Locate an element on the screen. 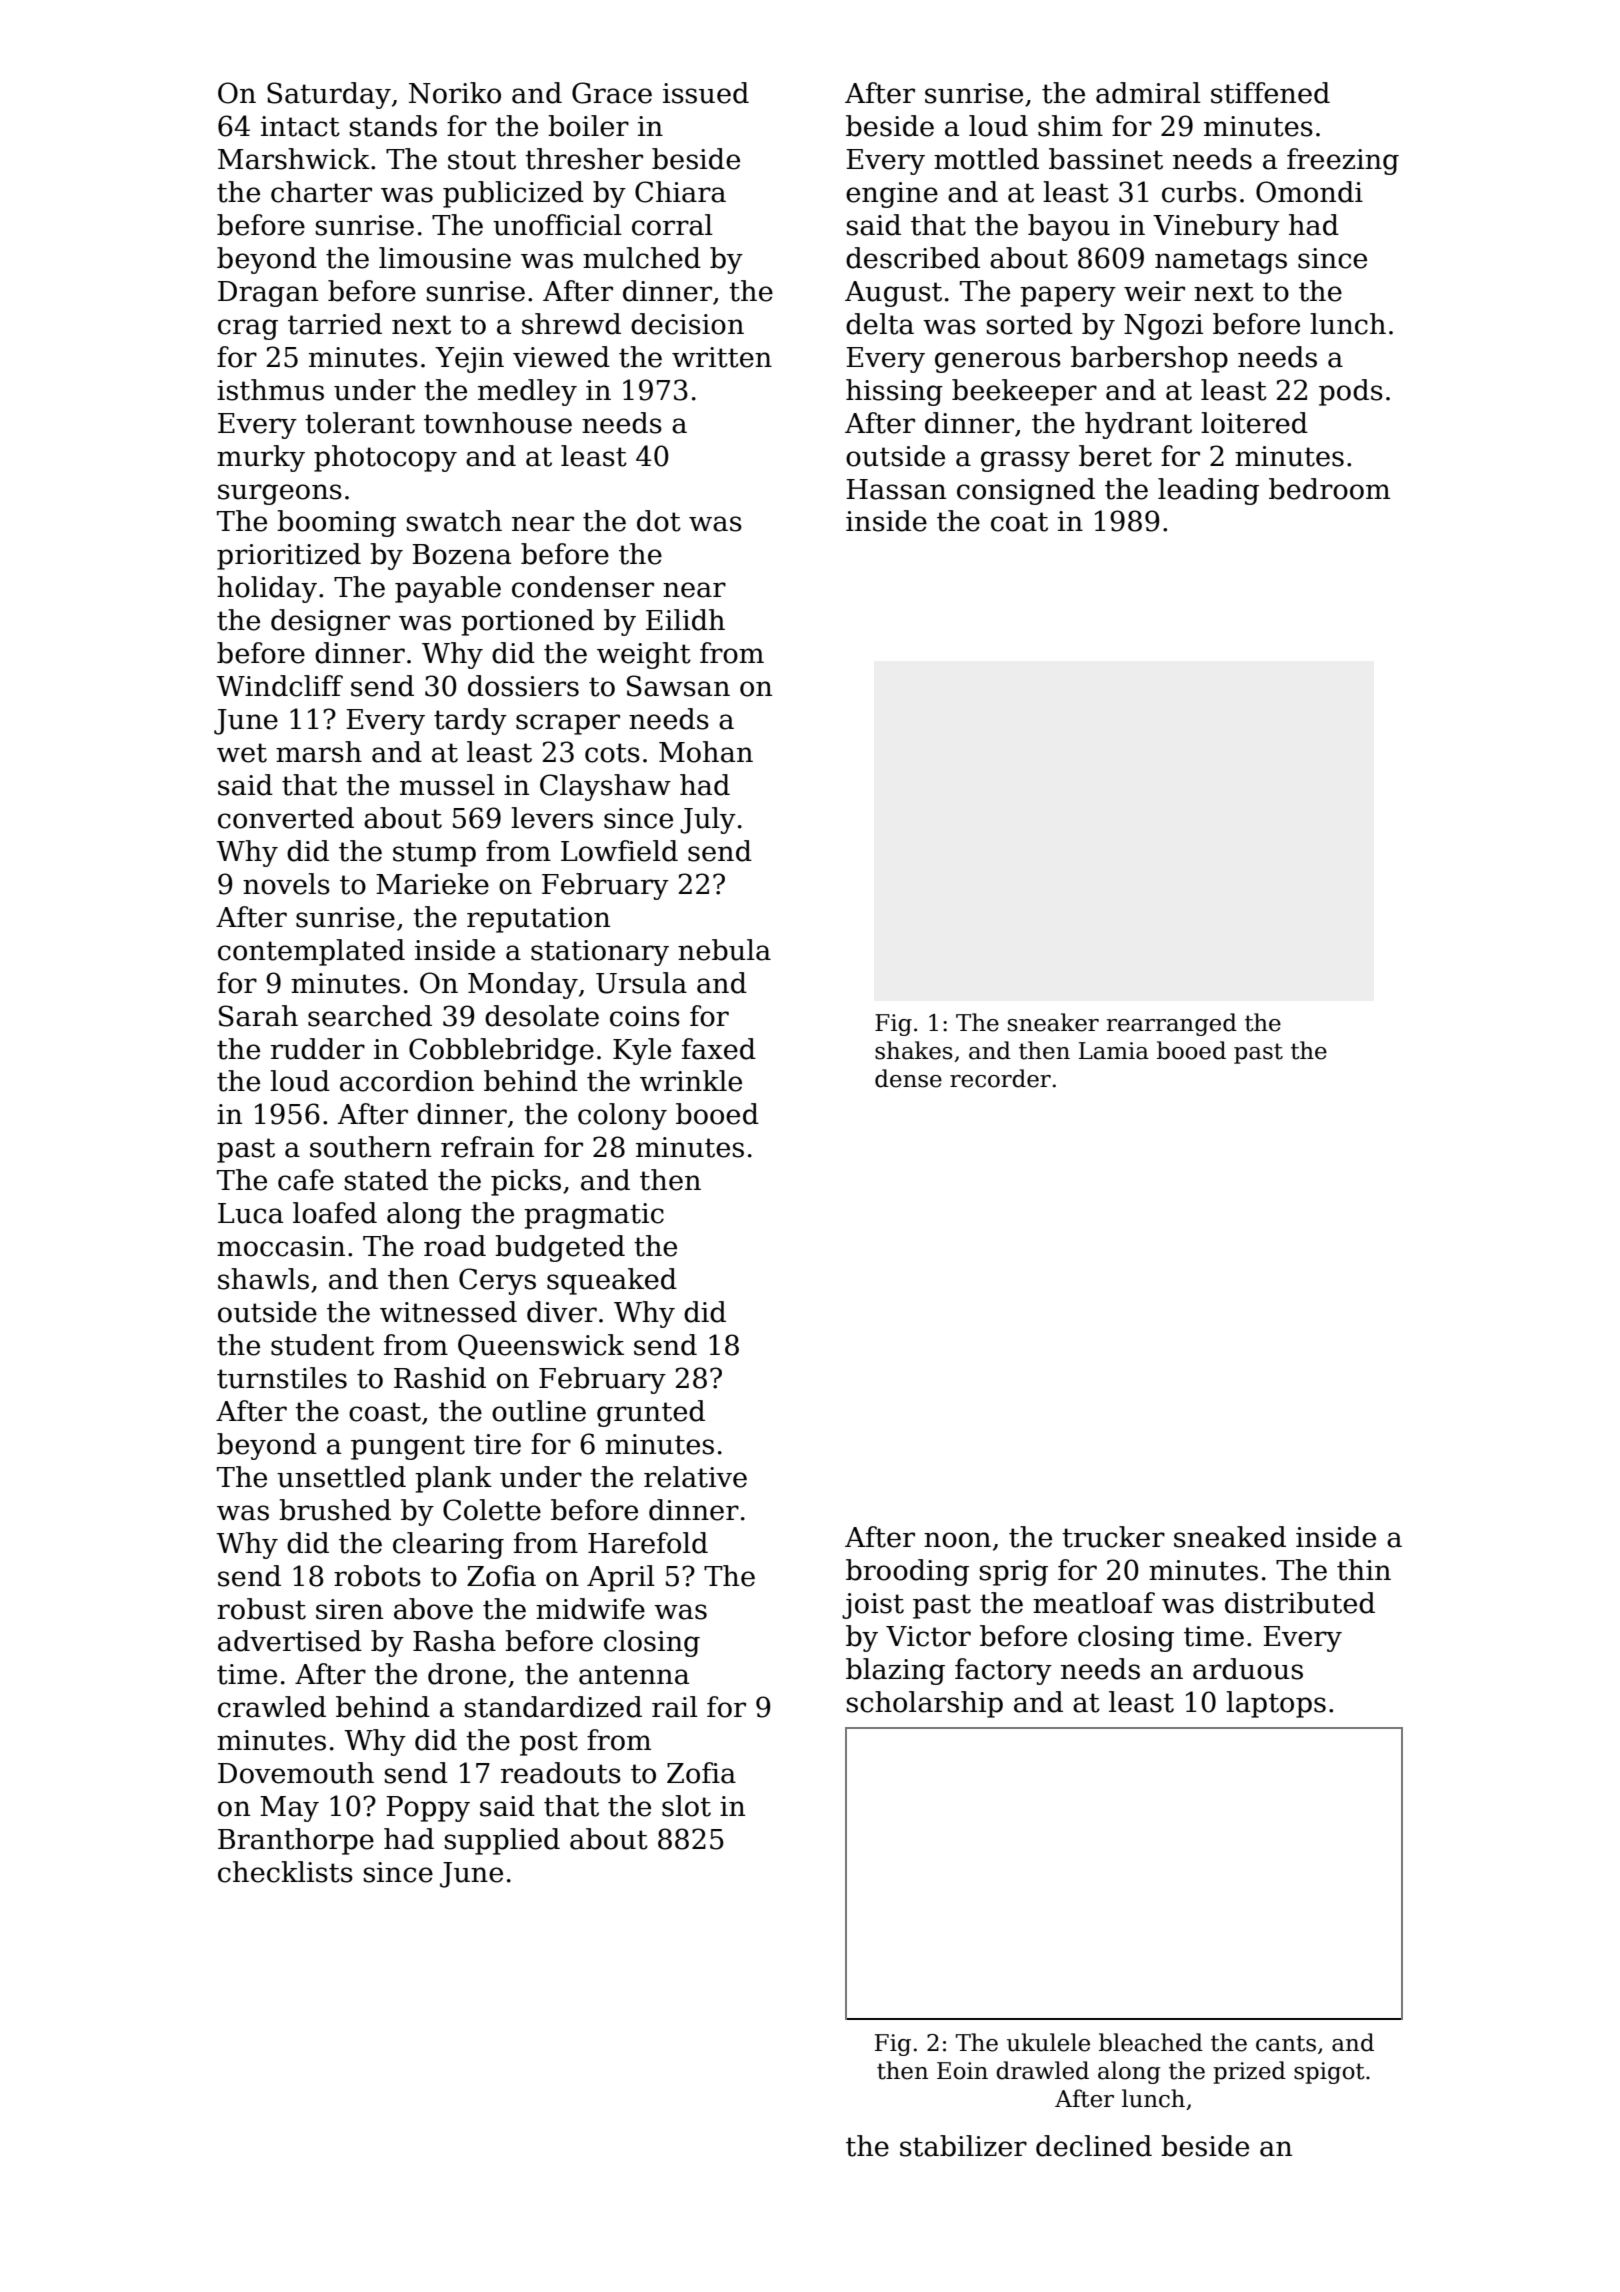  engine is located at coordinates (892, 195).
